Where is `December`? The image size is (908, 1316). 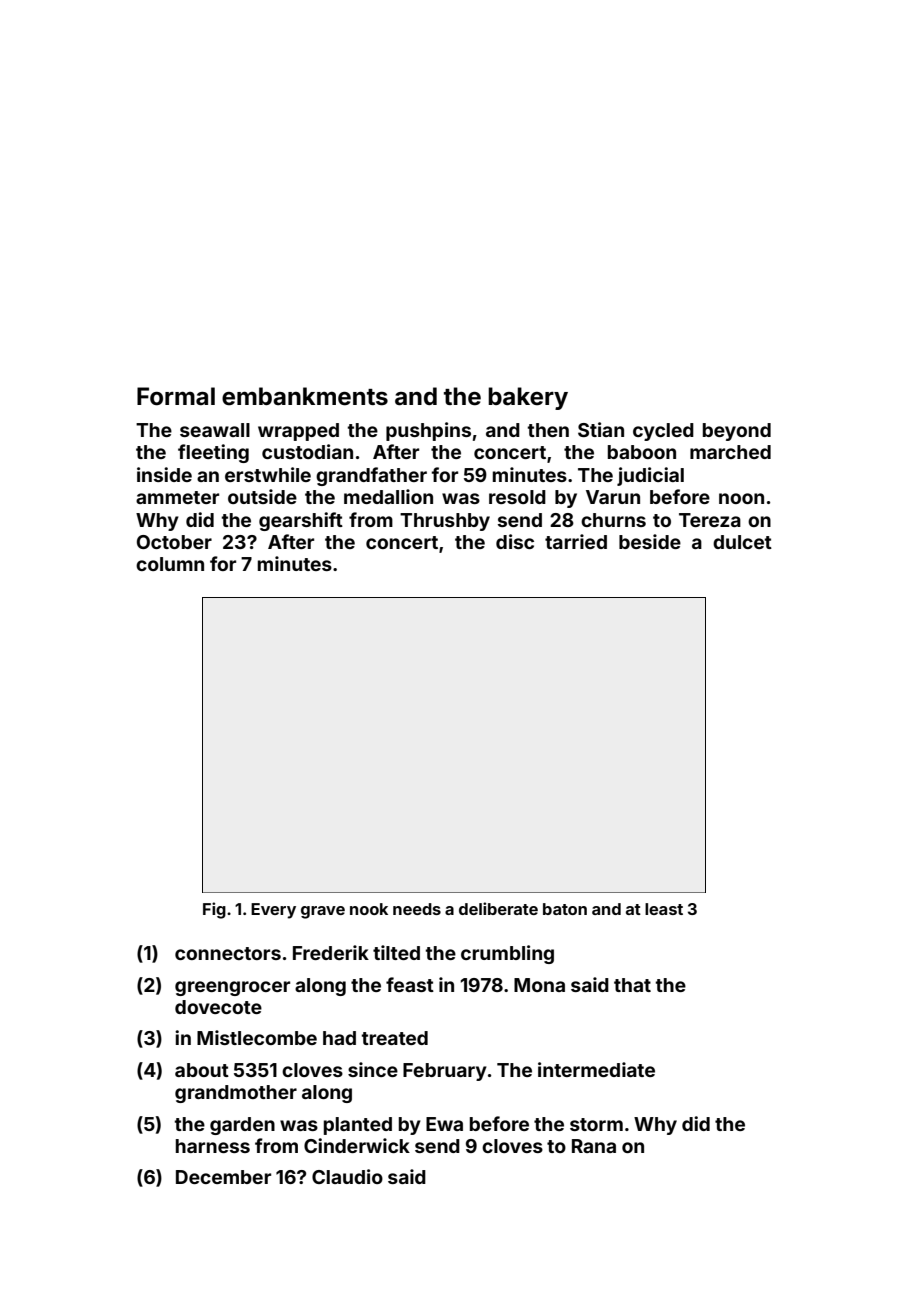
December is located at coordinates (223, 1177).
